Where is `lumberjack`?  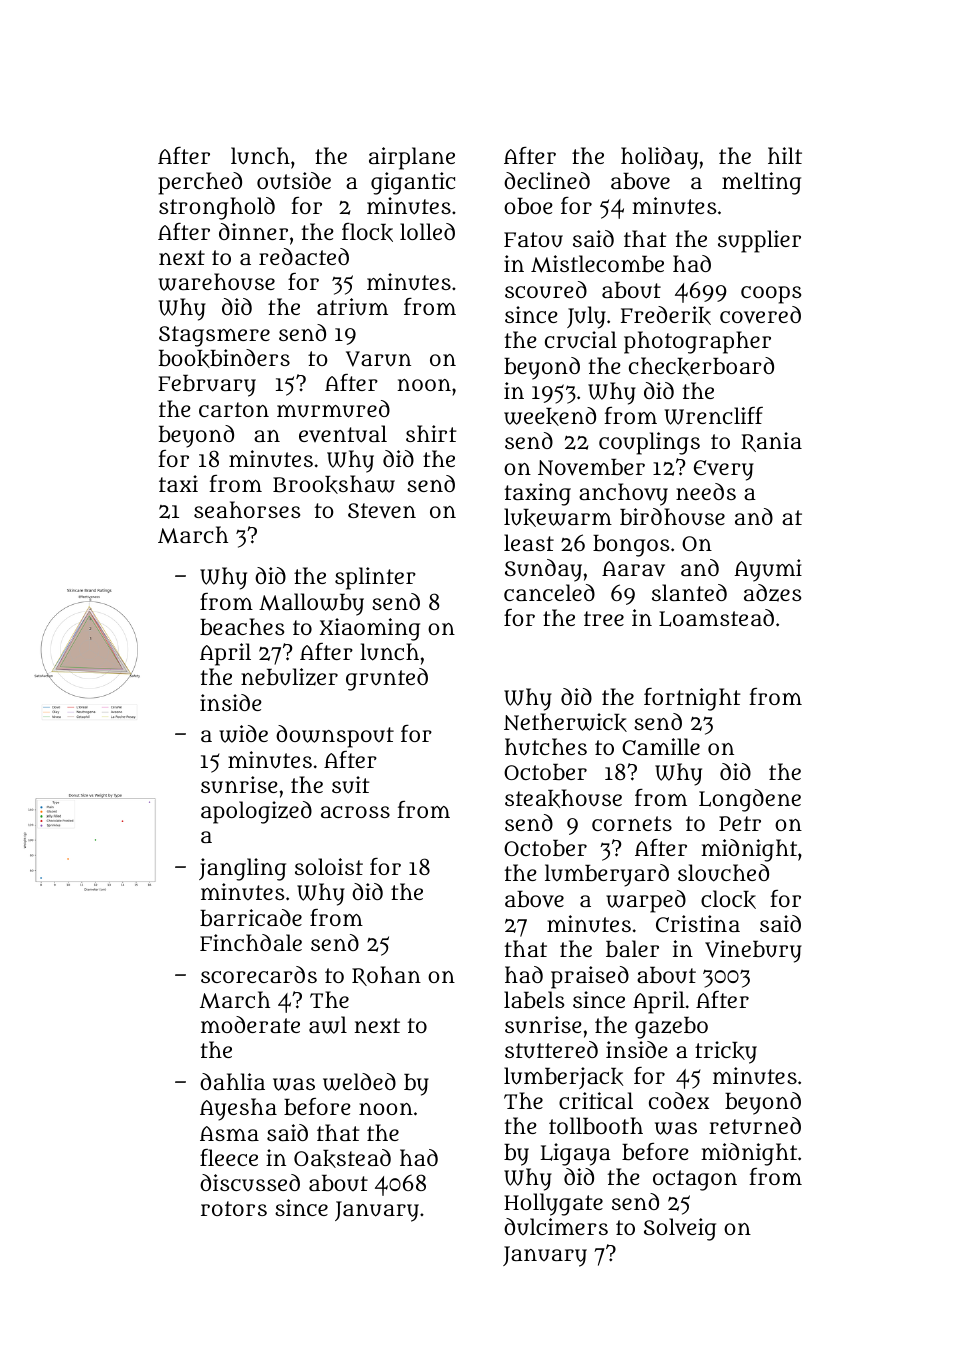
lumberjack is located at coordinates (563, 1078).
